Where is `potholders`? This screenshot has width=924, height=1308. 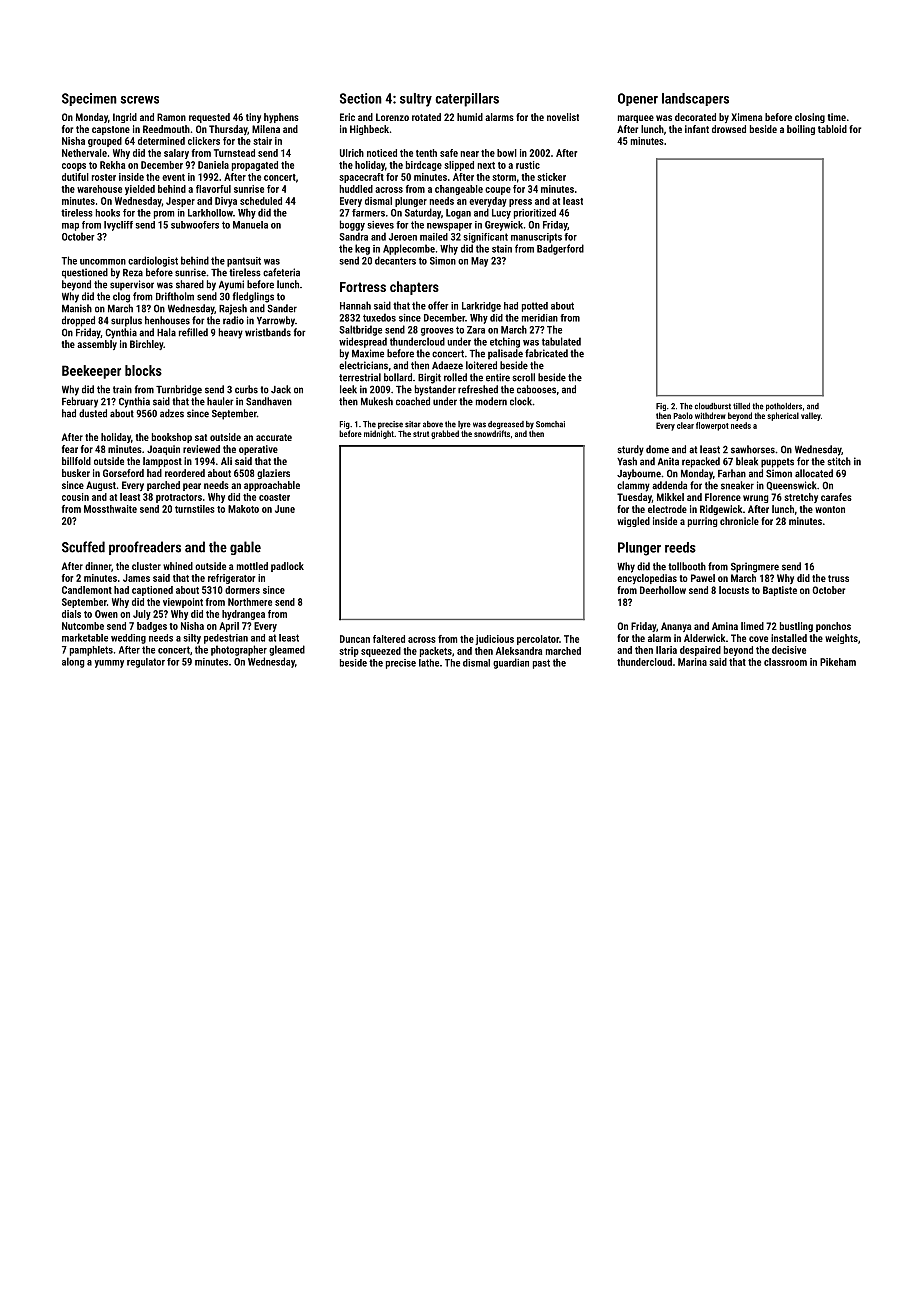 potholders is located at coordinates (784, 407).
